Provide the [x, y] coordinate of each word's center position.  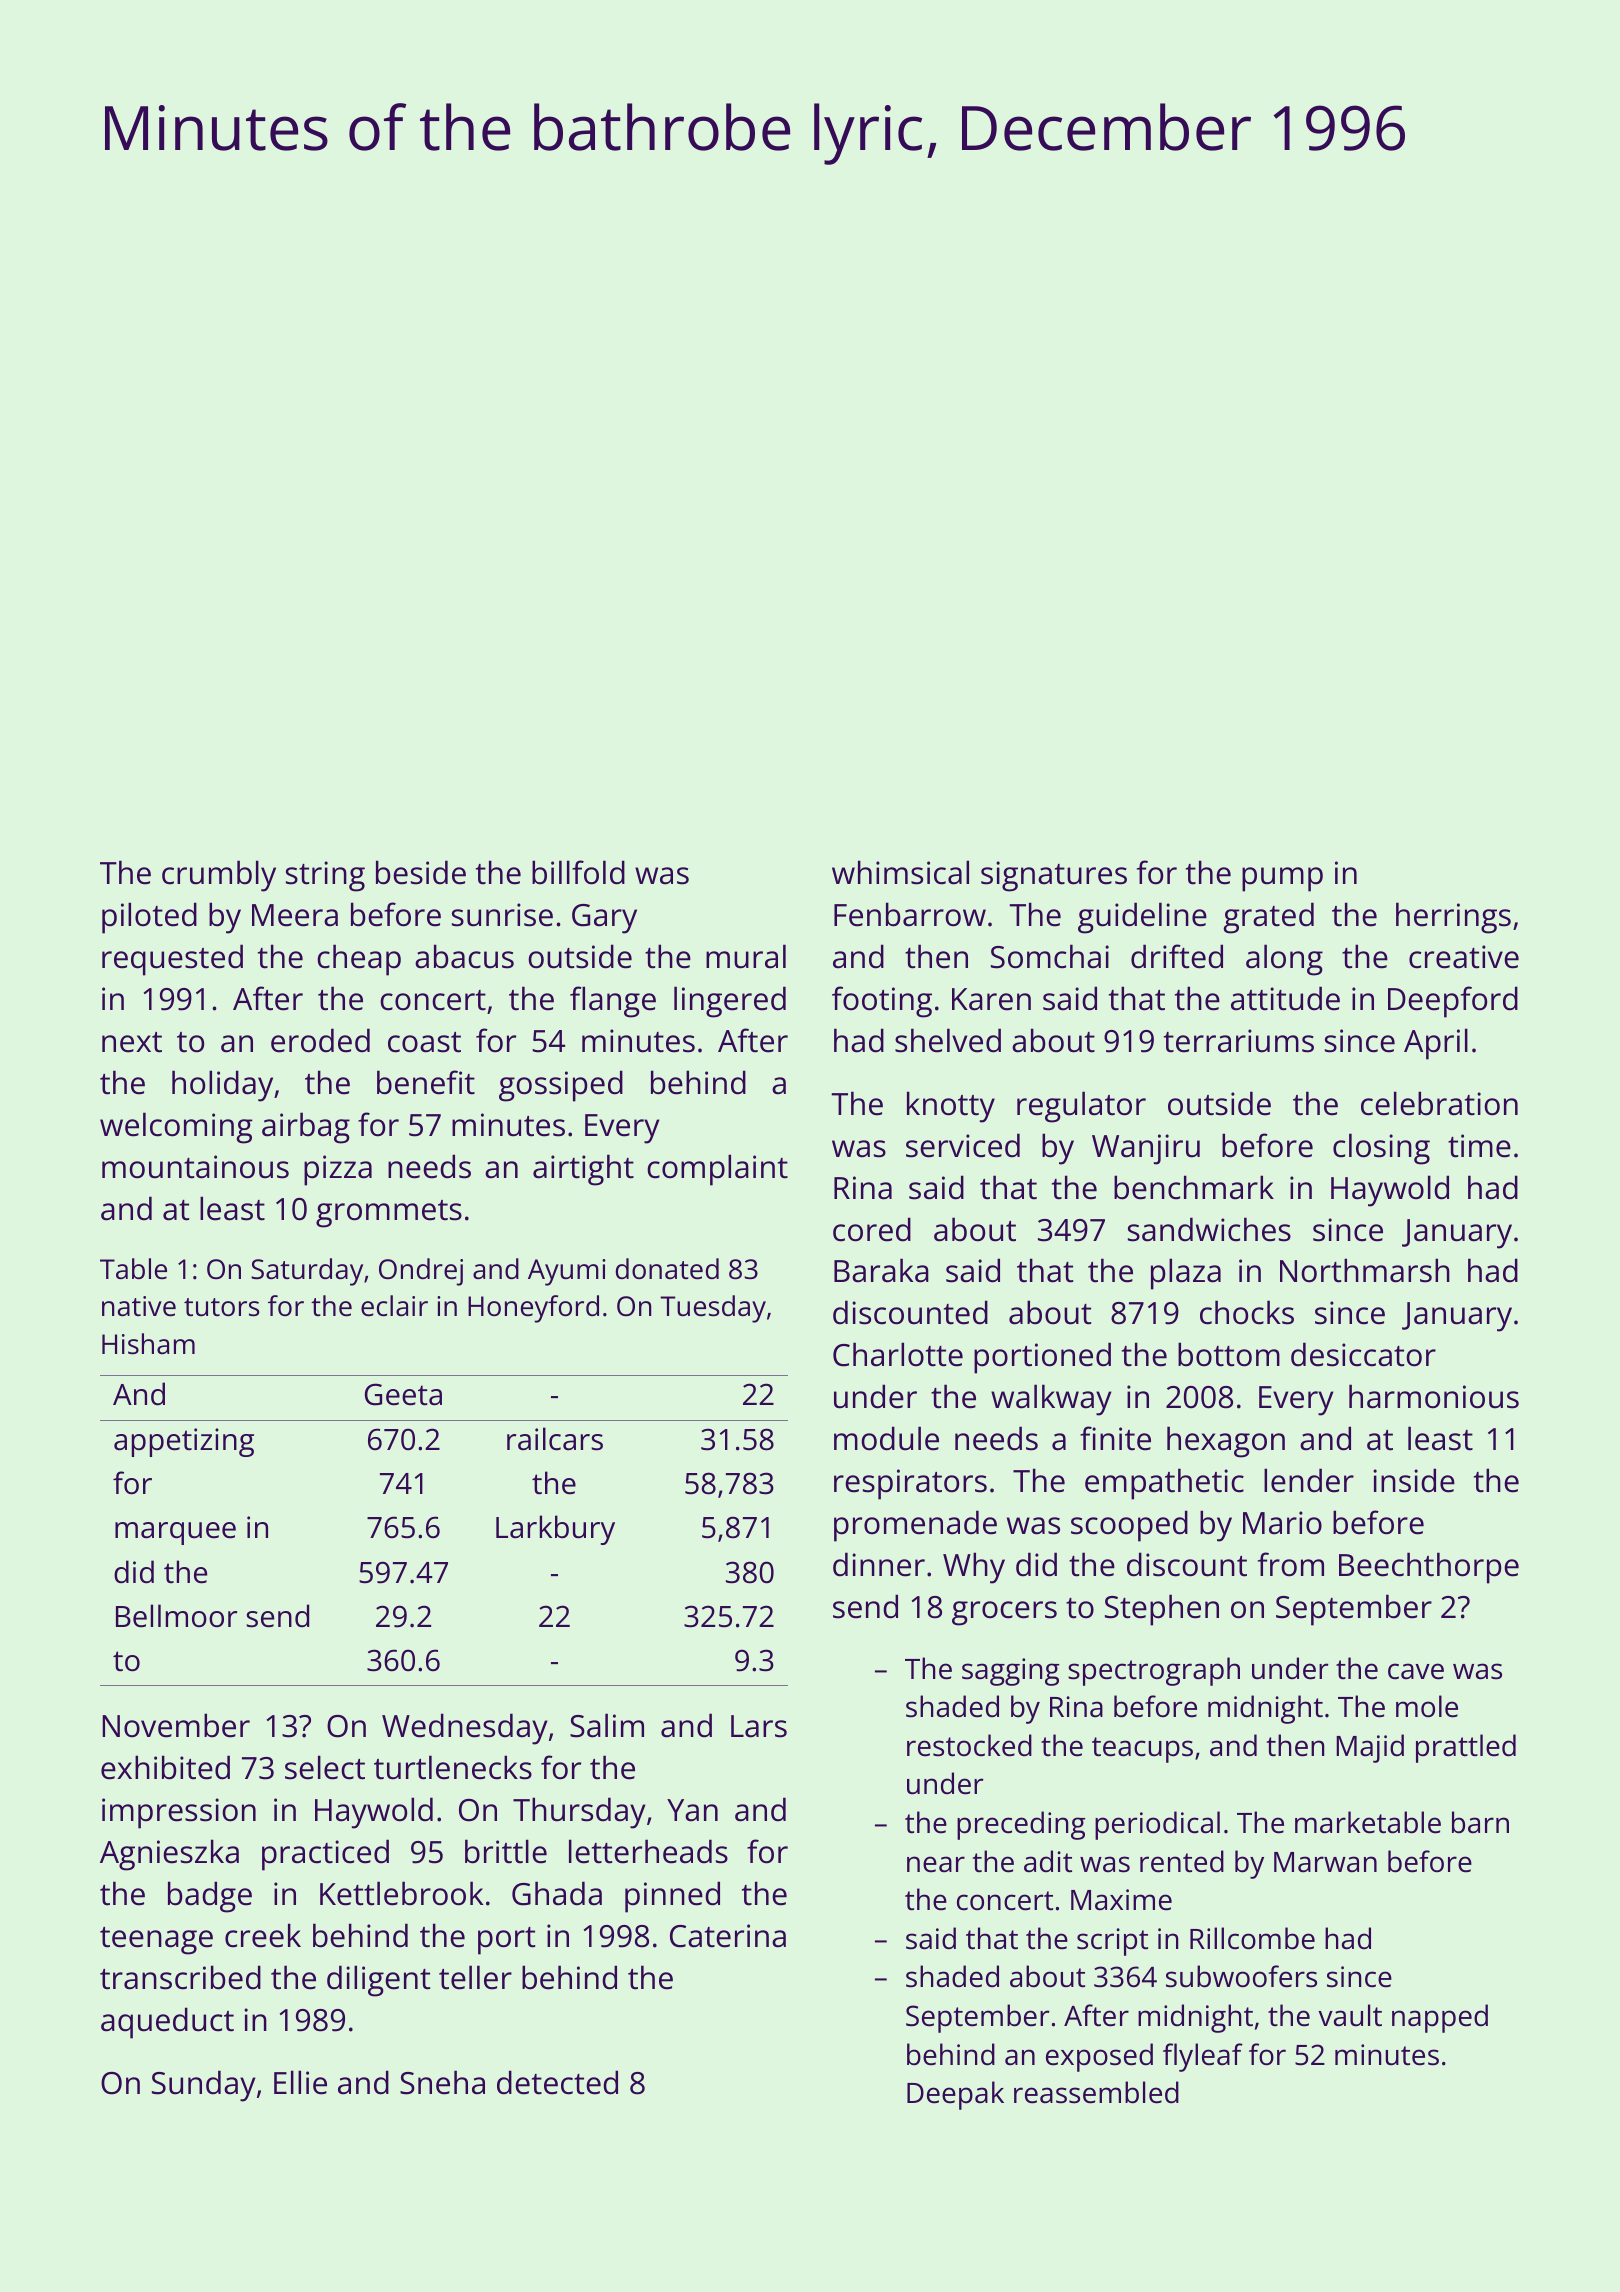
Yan [692, 1810]
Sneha [442, 2082]
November [176, 1725]
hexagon [1226, 1442]
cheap [359, 960]
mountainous [195, 1167]
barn [1480, 1822]
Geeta [403, 1394]
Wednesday [465, 1729]
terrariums [1239, 1041]
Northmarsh [1365, 1270]
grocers [1004, 1613]
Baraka [881, 1270]
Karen [991, 999]
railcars [555, 1439]
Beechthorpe [1429, 1568]
